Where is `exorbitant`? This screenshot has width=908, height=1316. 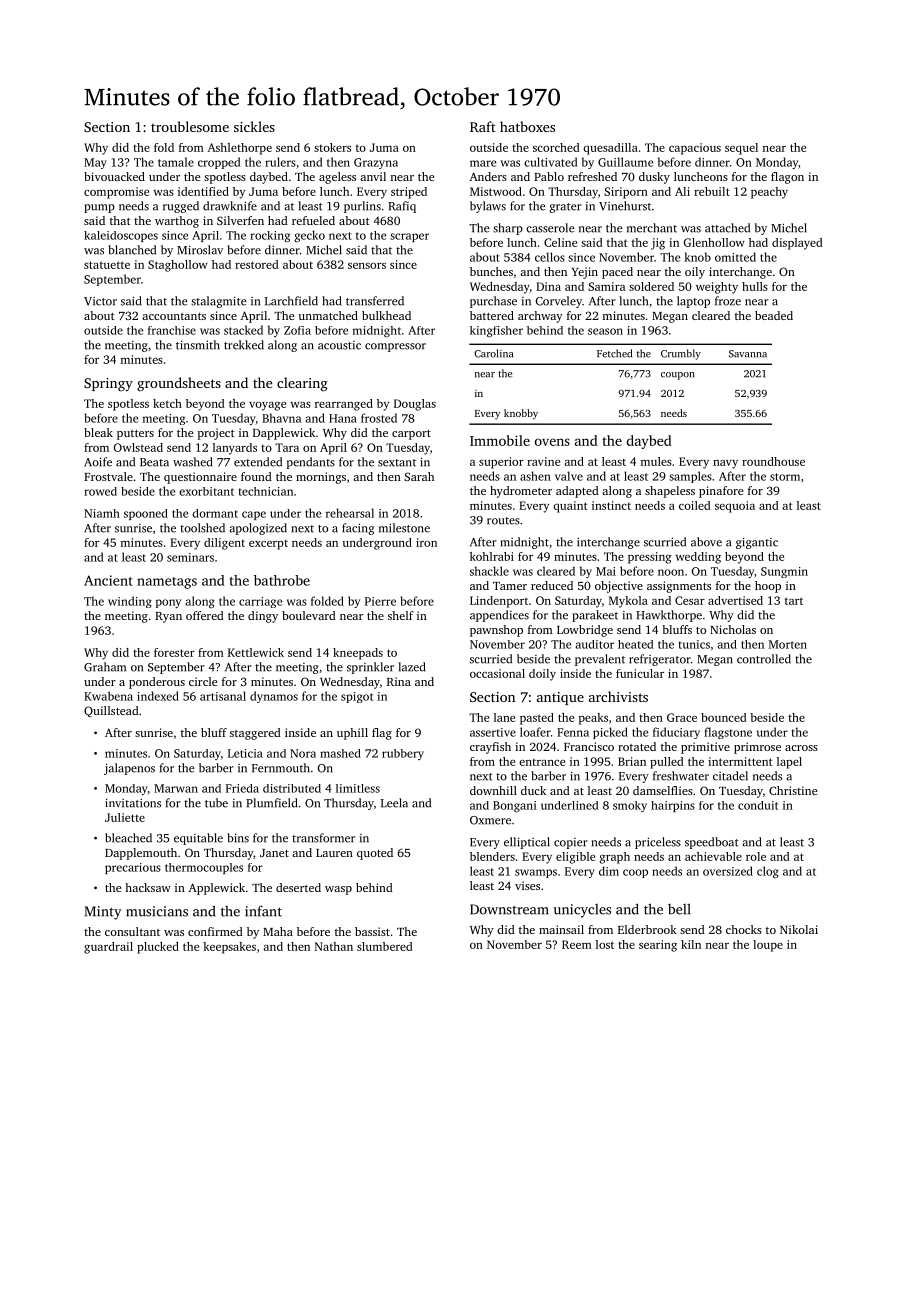
exorbitant is located at coordinates (206, 491).
